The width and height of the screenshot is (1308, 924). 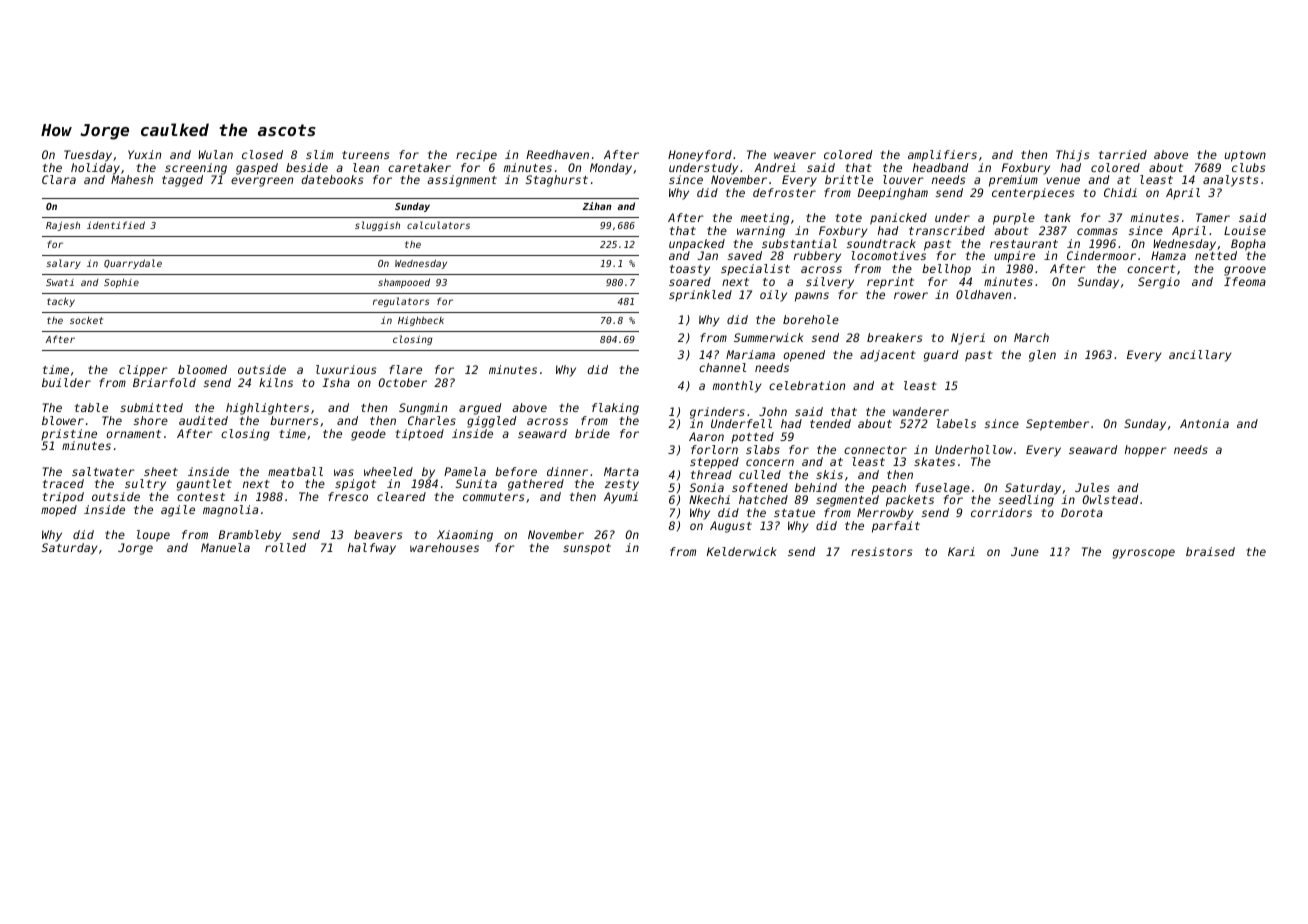 What do you see at coordinates (1025, 551) in the screenshot?
I see `June` at bounding box center [1025, 551].
